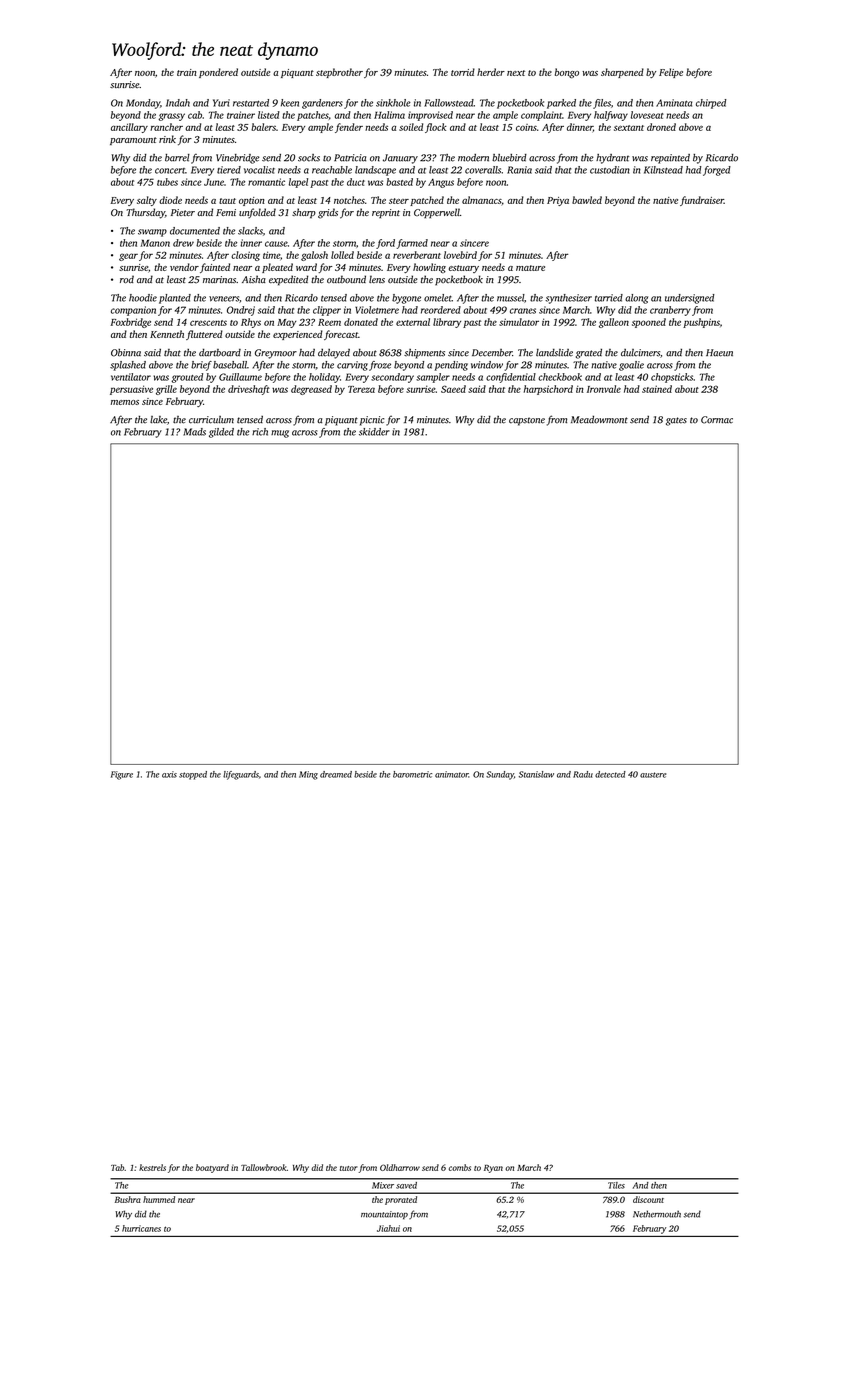  What do you see at coordinates (263, 127) in the screenshot?
I see `balers` at bounding box center [263, 127].
